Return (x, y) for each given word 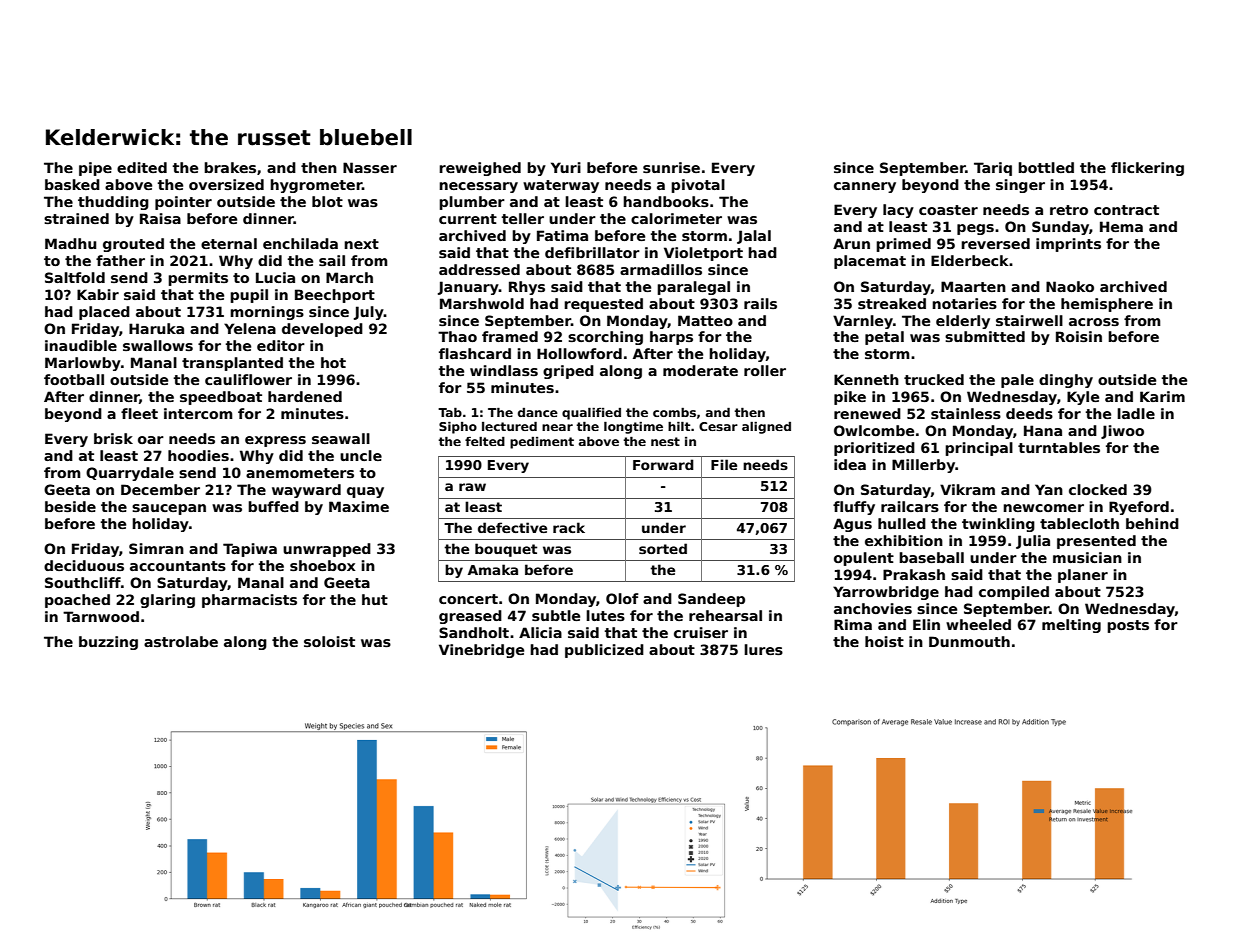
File (724, 464)
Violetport (703, 254)
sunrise (671, 167)
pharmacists (249, 601)
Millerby (923, 466)
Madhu (70, 243)
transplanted (232, 364)
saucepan (169, 509)
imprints (1068, 245)
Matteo (705, 320)
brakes (230, 167)
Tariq (993, 169)
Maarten (973, 286)
